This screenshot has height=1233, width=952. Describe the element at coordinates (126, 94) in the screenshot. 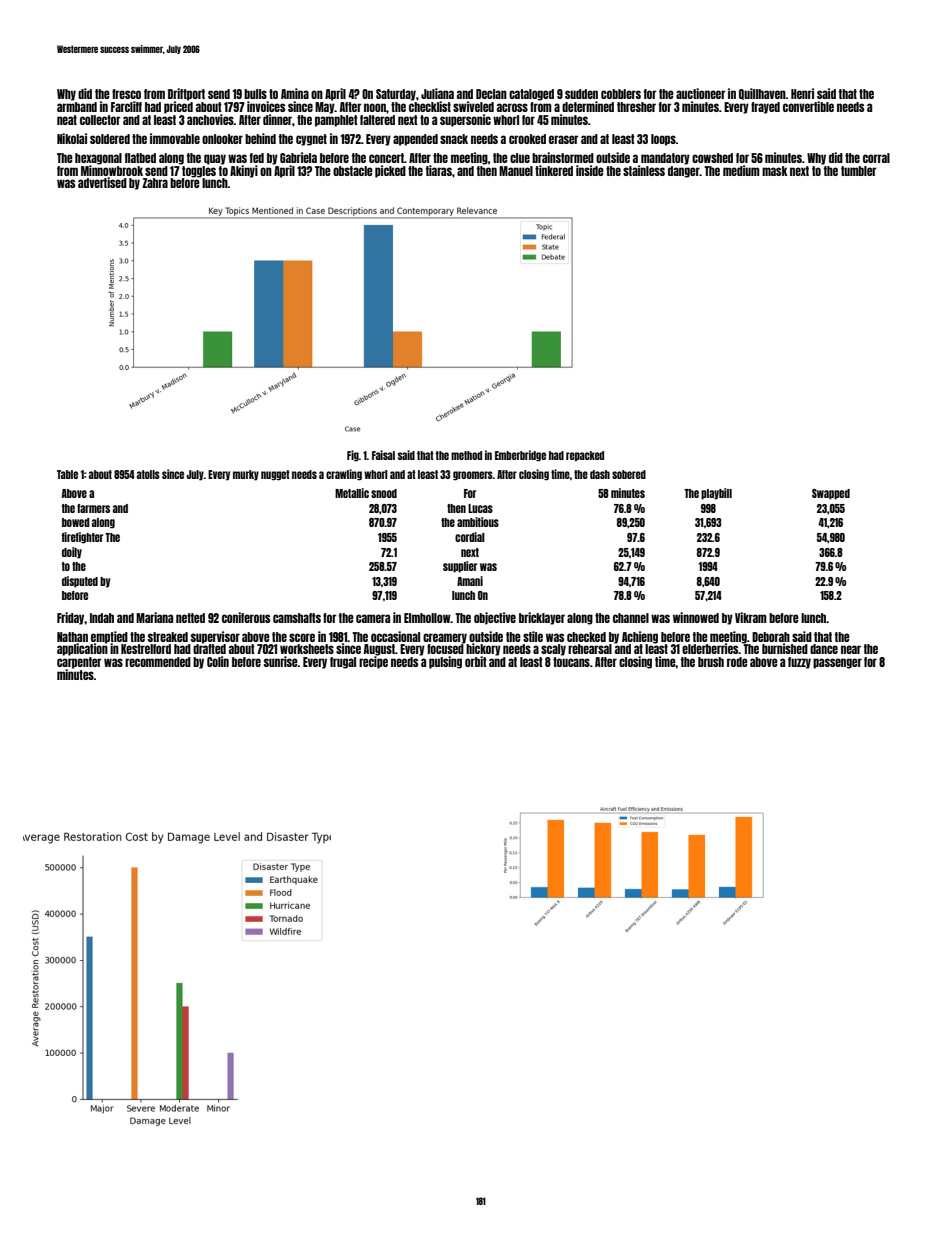

I see `fresco` at that location.
